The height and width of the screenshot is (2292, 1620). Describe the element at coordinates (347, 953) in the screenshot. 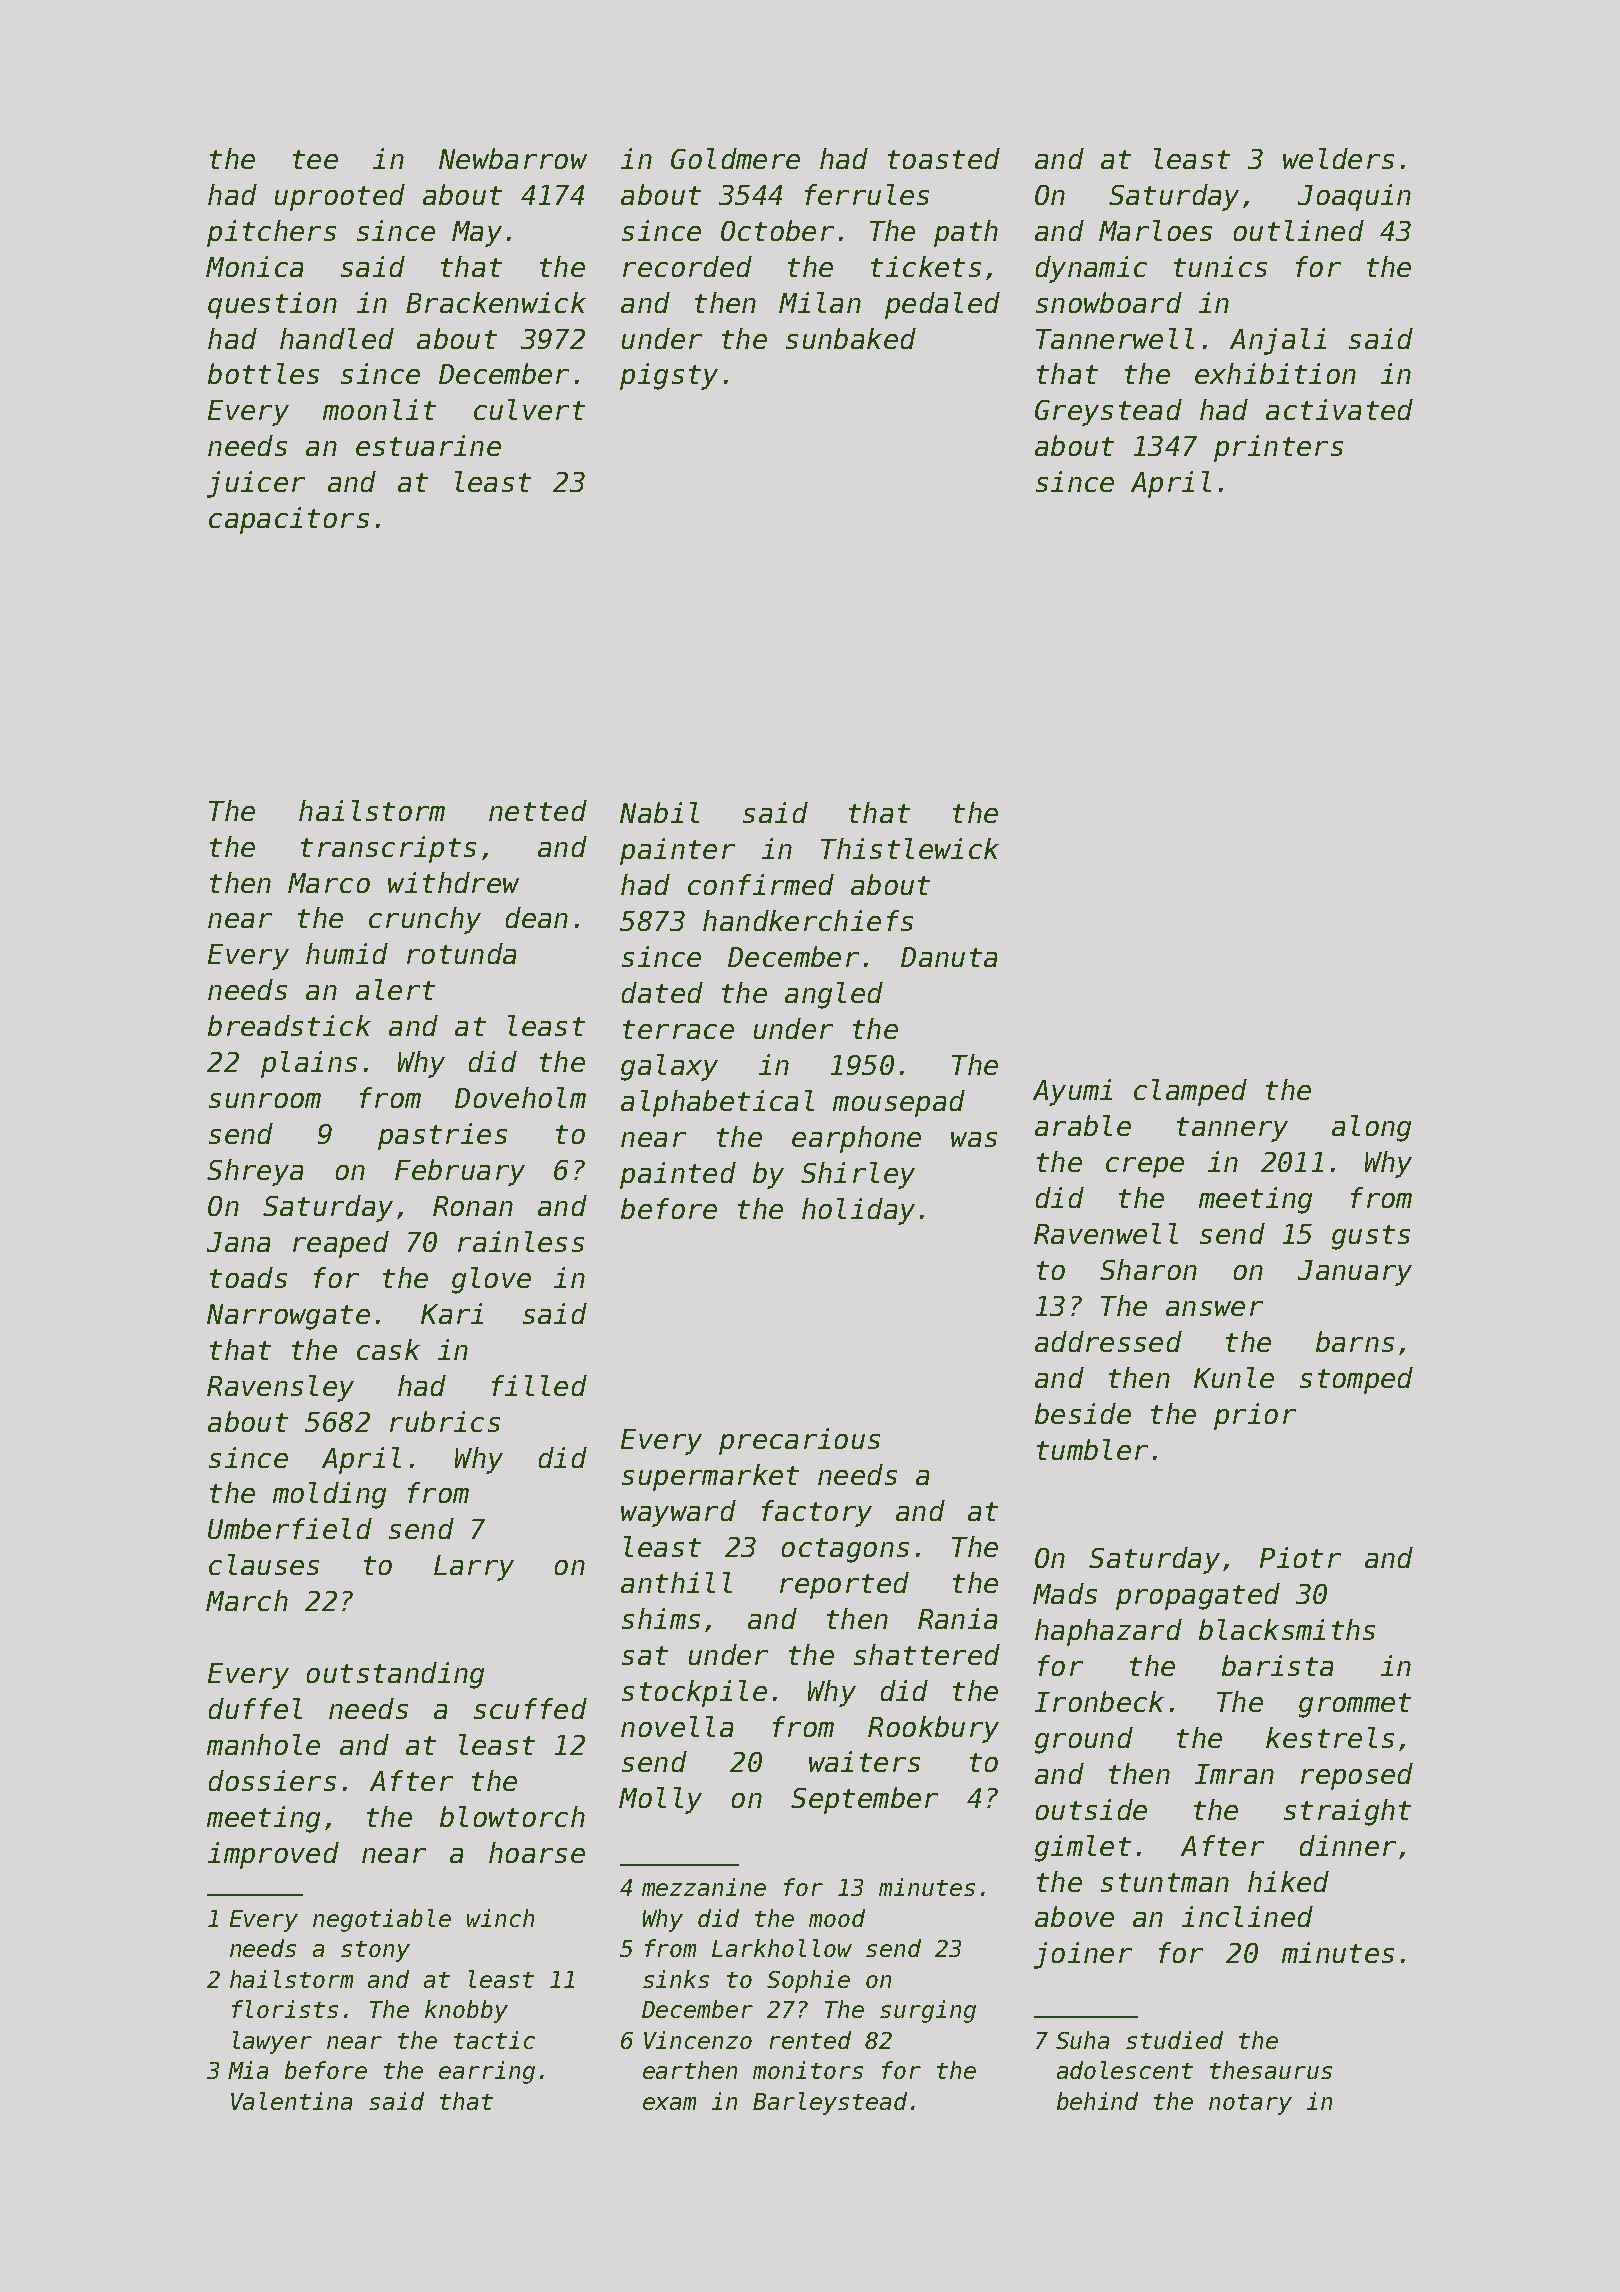

I see `humid` at that location.
